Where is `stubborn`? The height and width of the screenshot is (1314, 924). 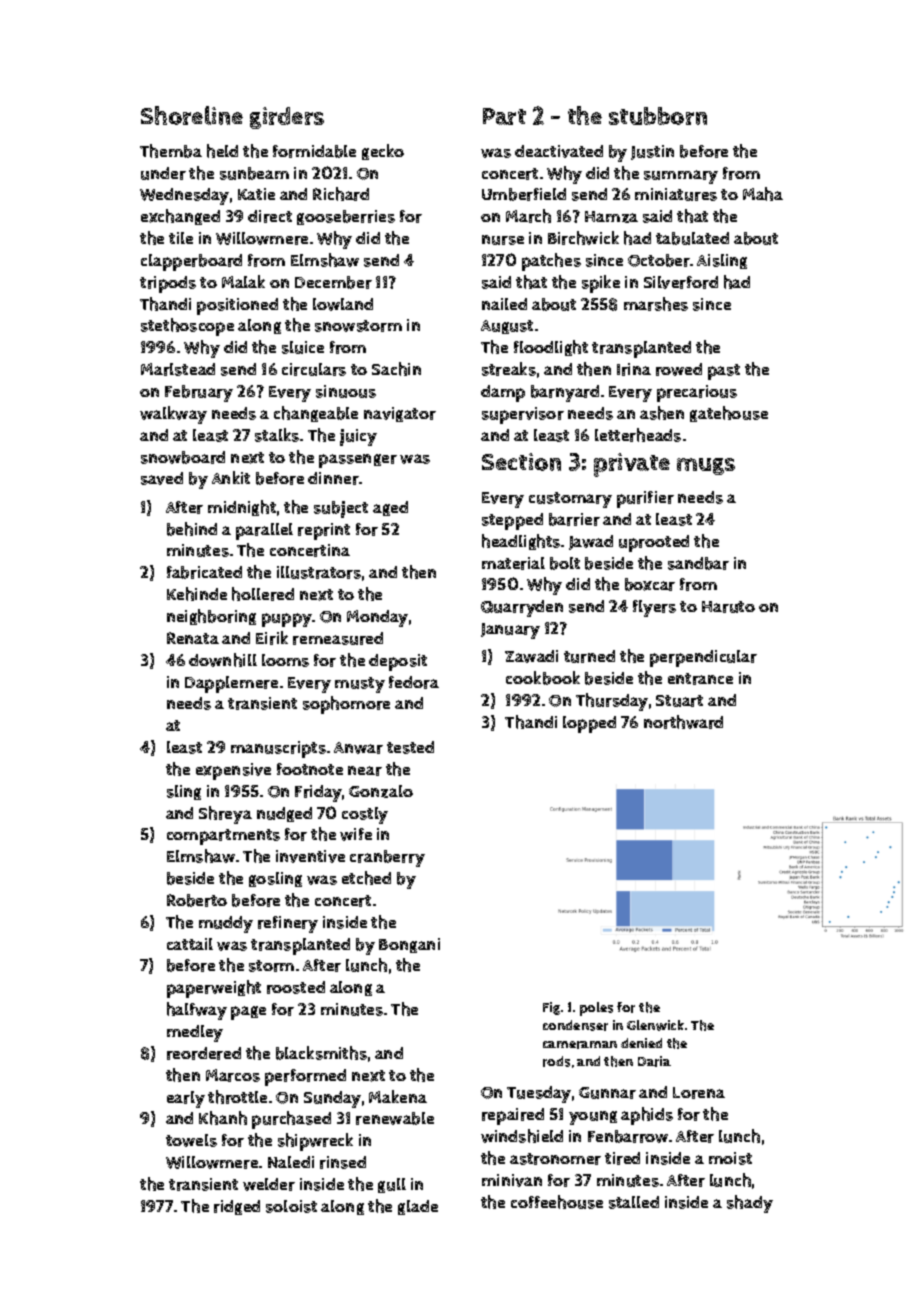 stubborn is located at coordinates (658, 116).
